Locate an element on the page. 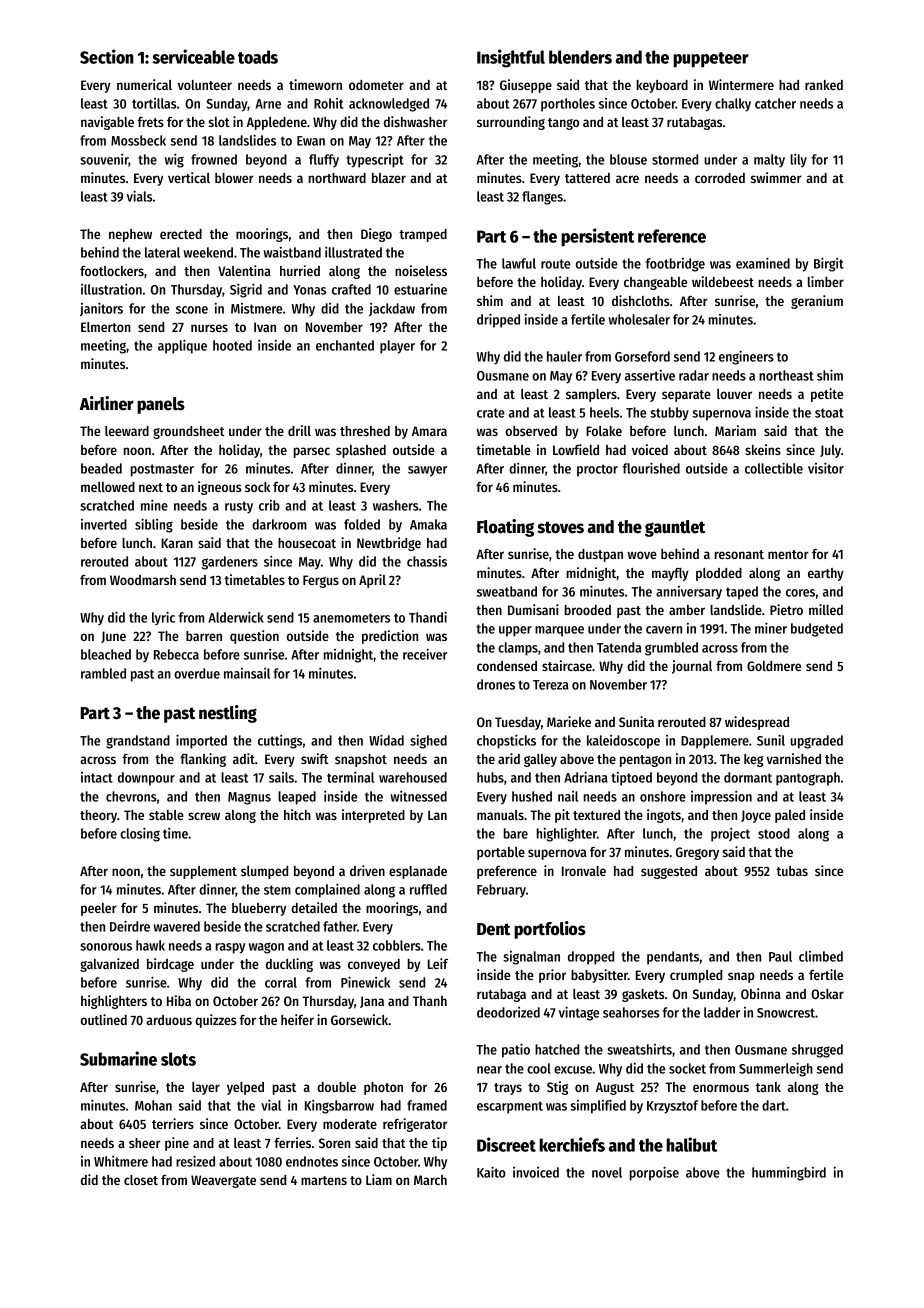 The width and height of the document is (924, 1308). footlockers is located at coordinates (112, 271).
